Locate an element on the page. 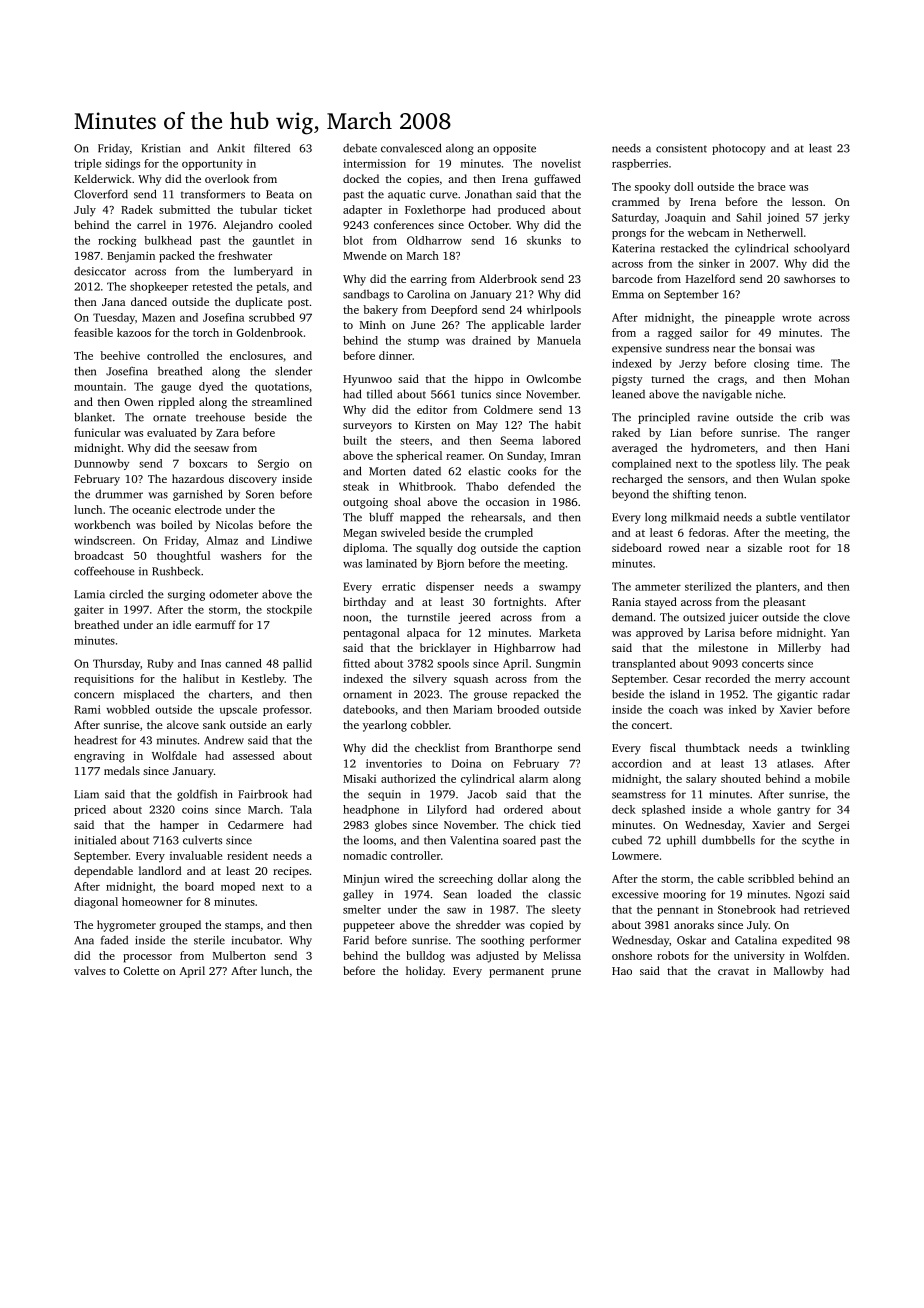 Image resolution: width=924 pixels, height=1308 pixels. Hazelford is located at coordinates (710, 278).
